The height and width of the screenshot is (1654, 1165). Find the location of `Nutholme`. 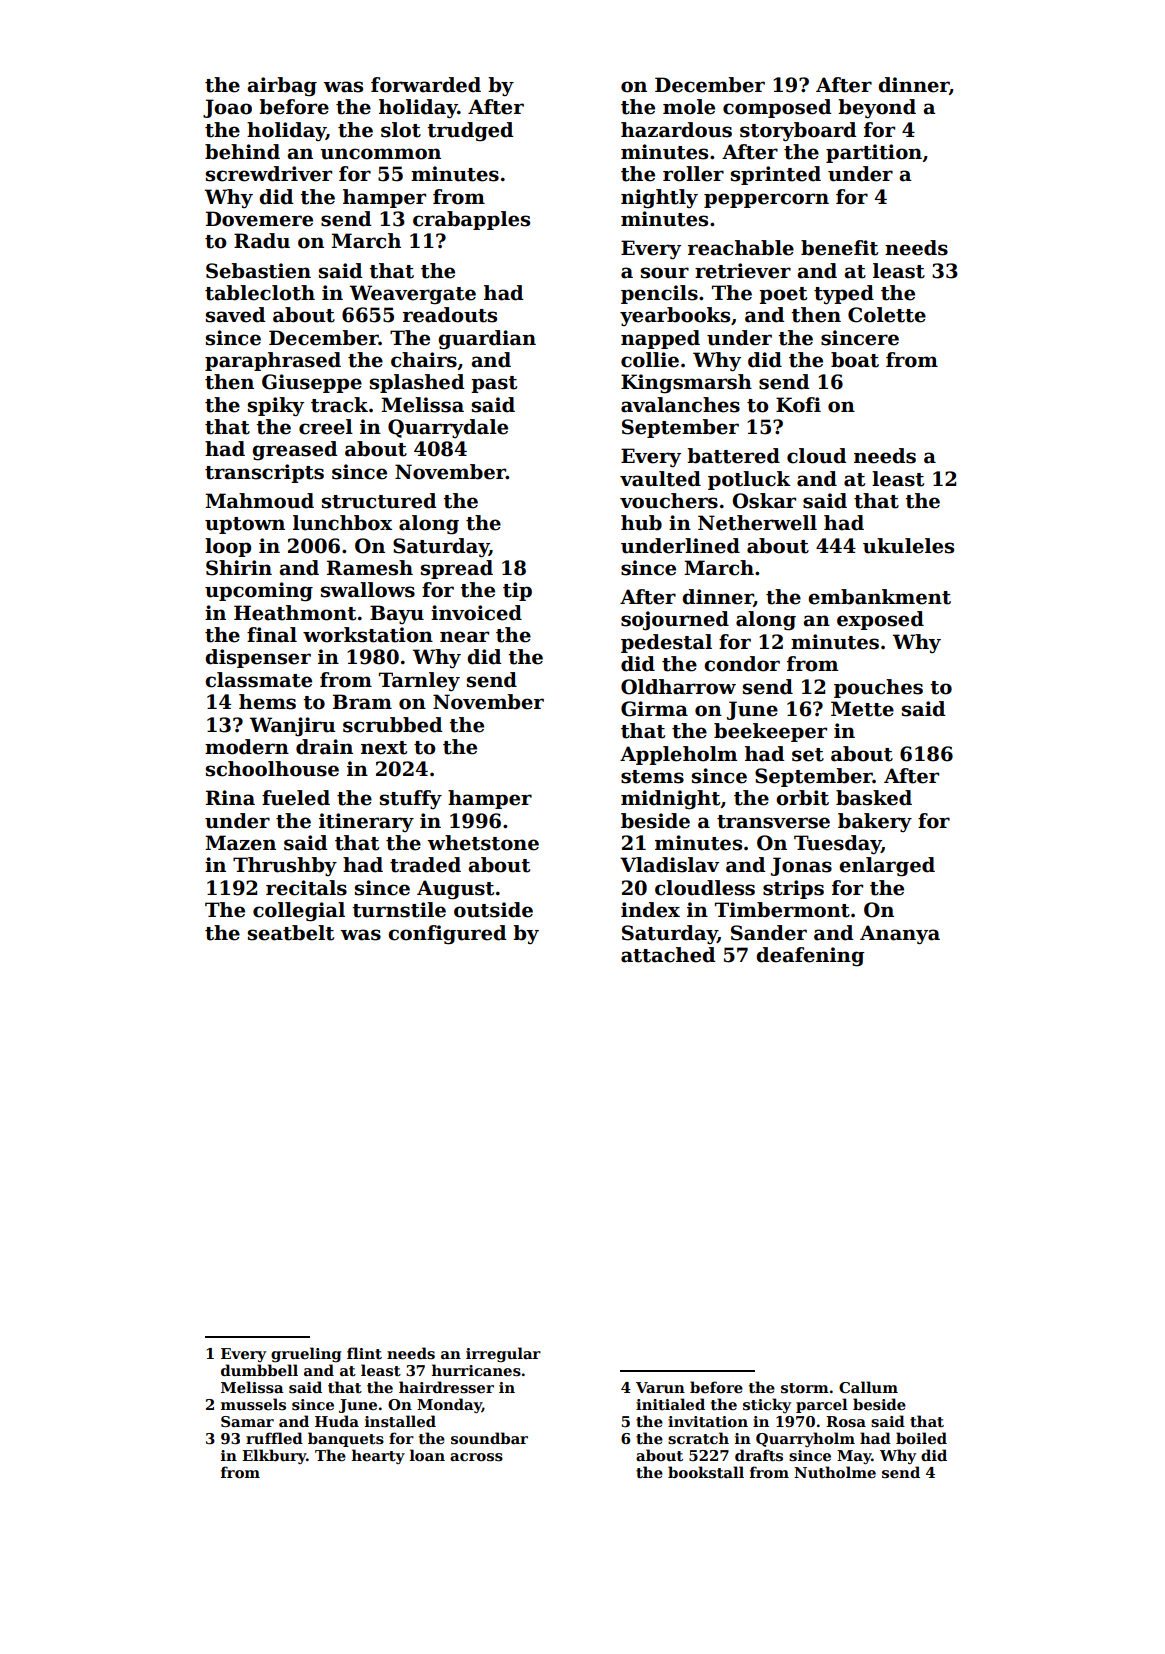

Nutholme is located at coordinates (835, 1472).
